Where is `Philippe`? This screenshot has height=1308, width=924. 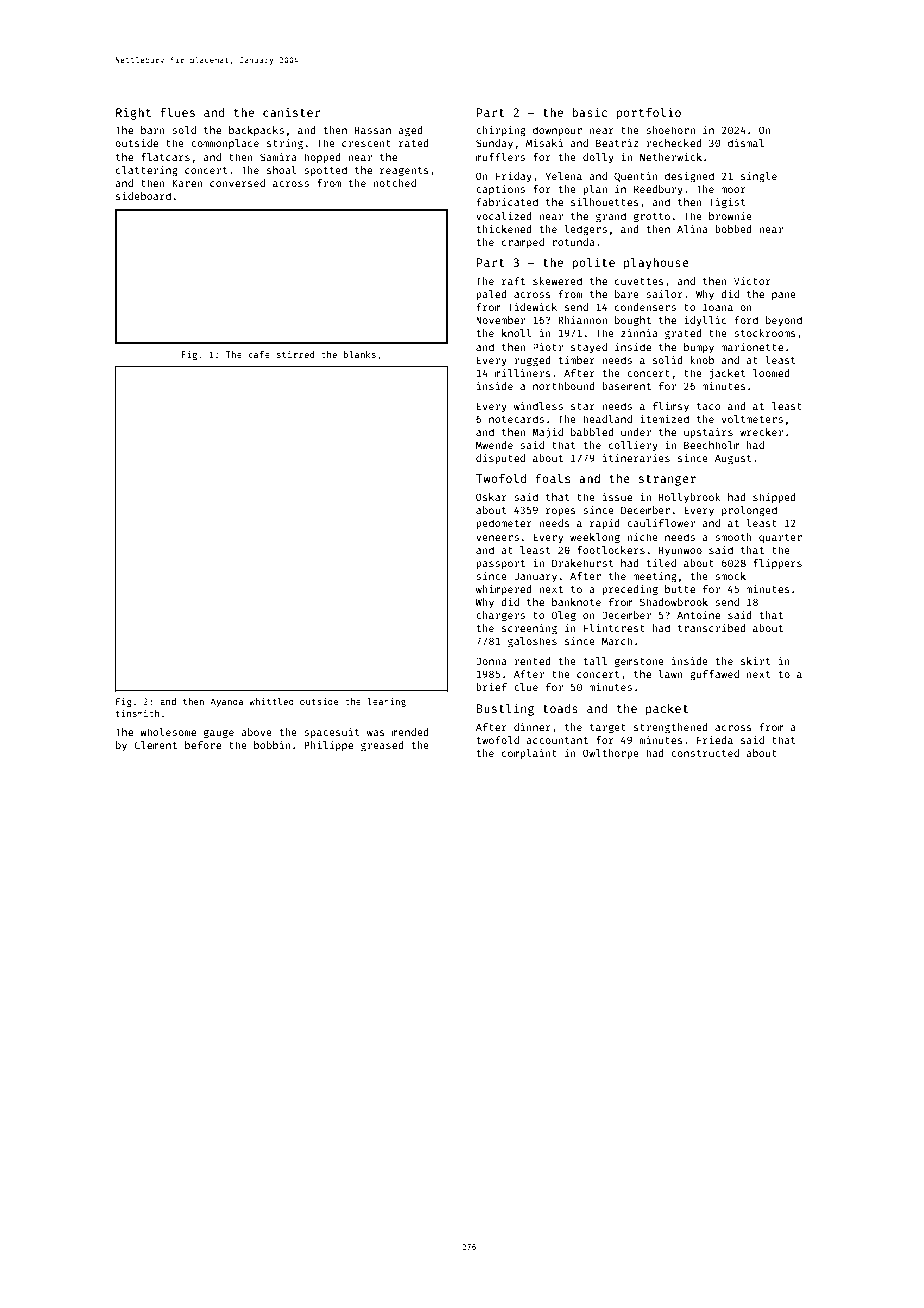
Philippe is located at coordinates (329, 746).
